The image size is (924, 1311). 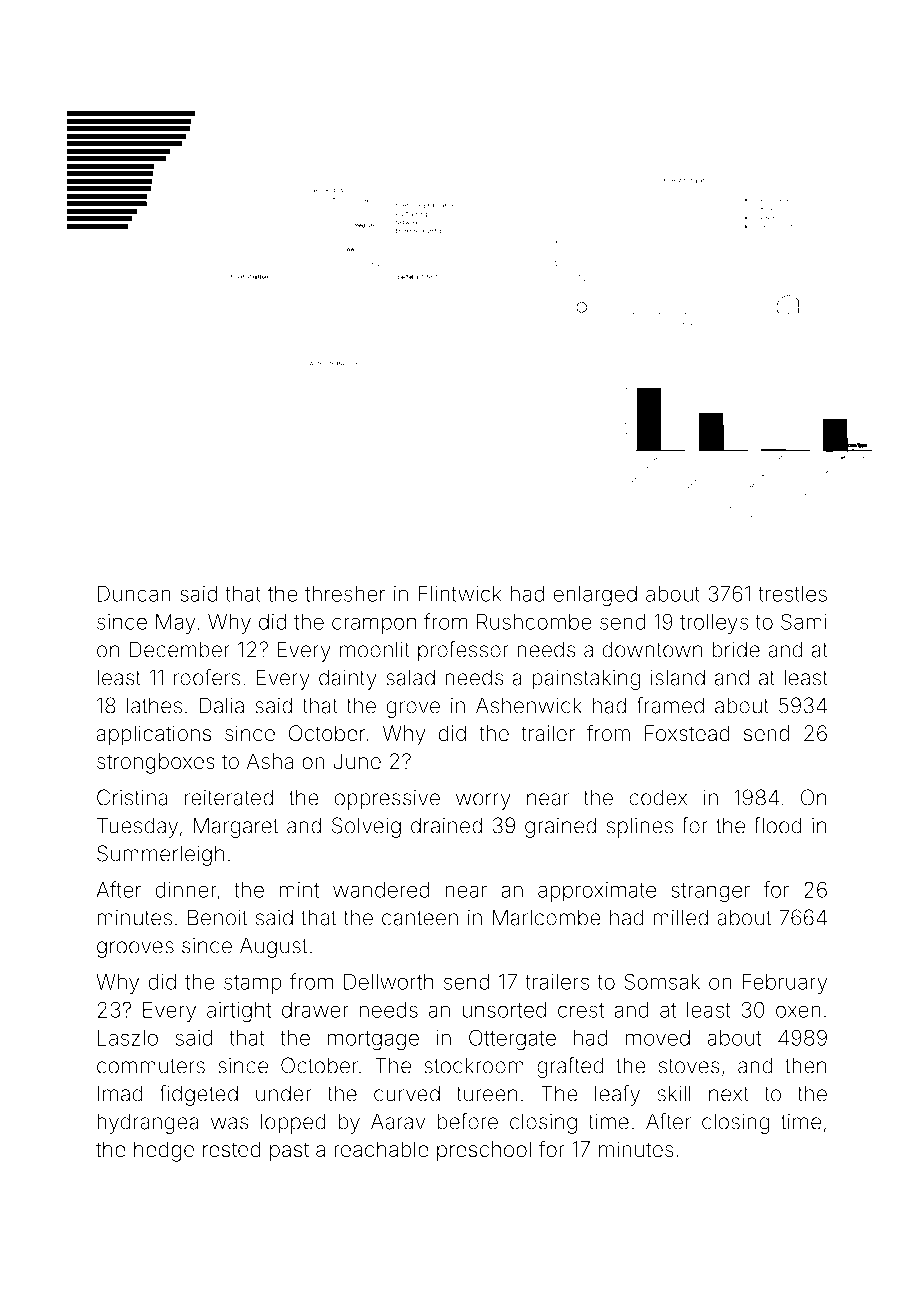 I want to click on roofers, so click(x=207, y=677).
